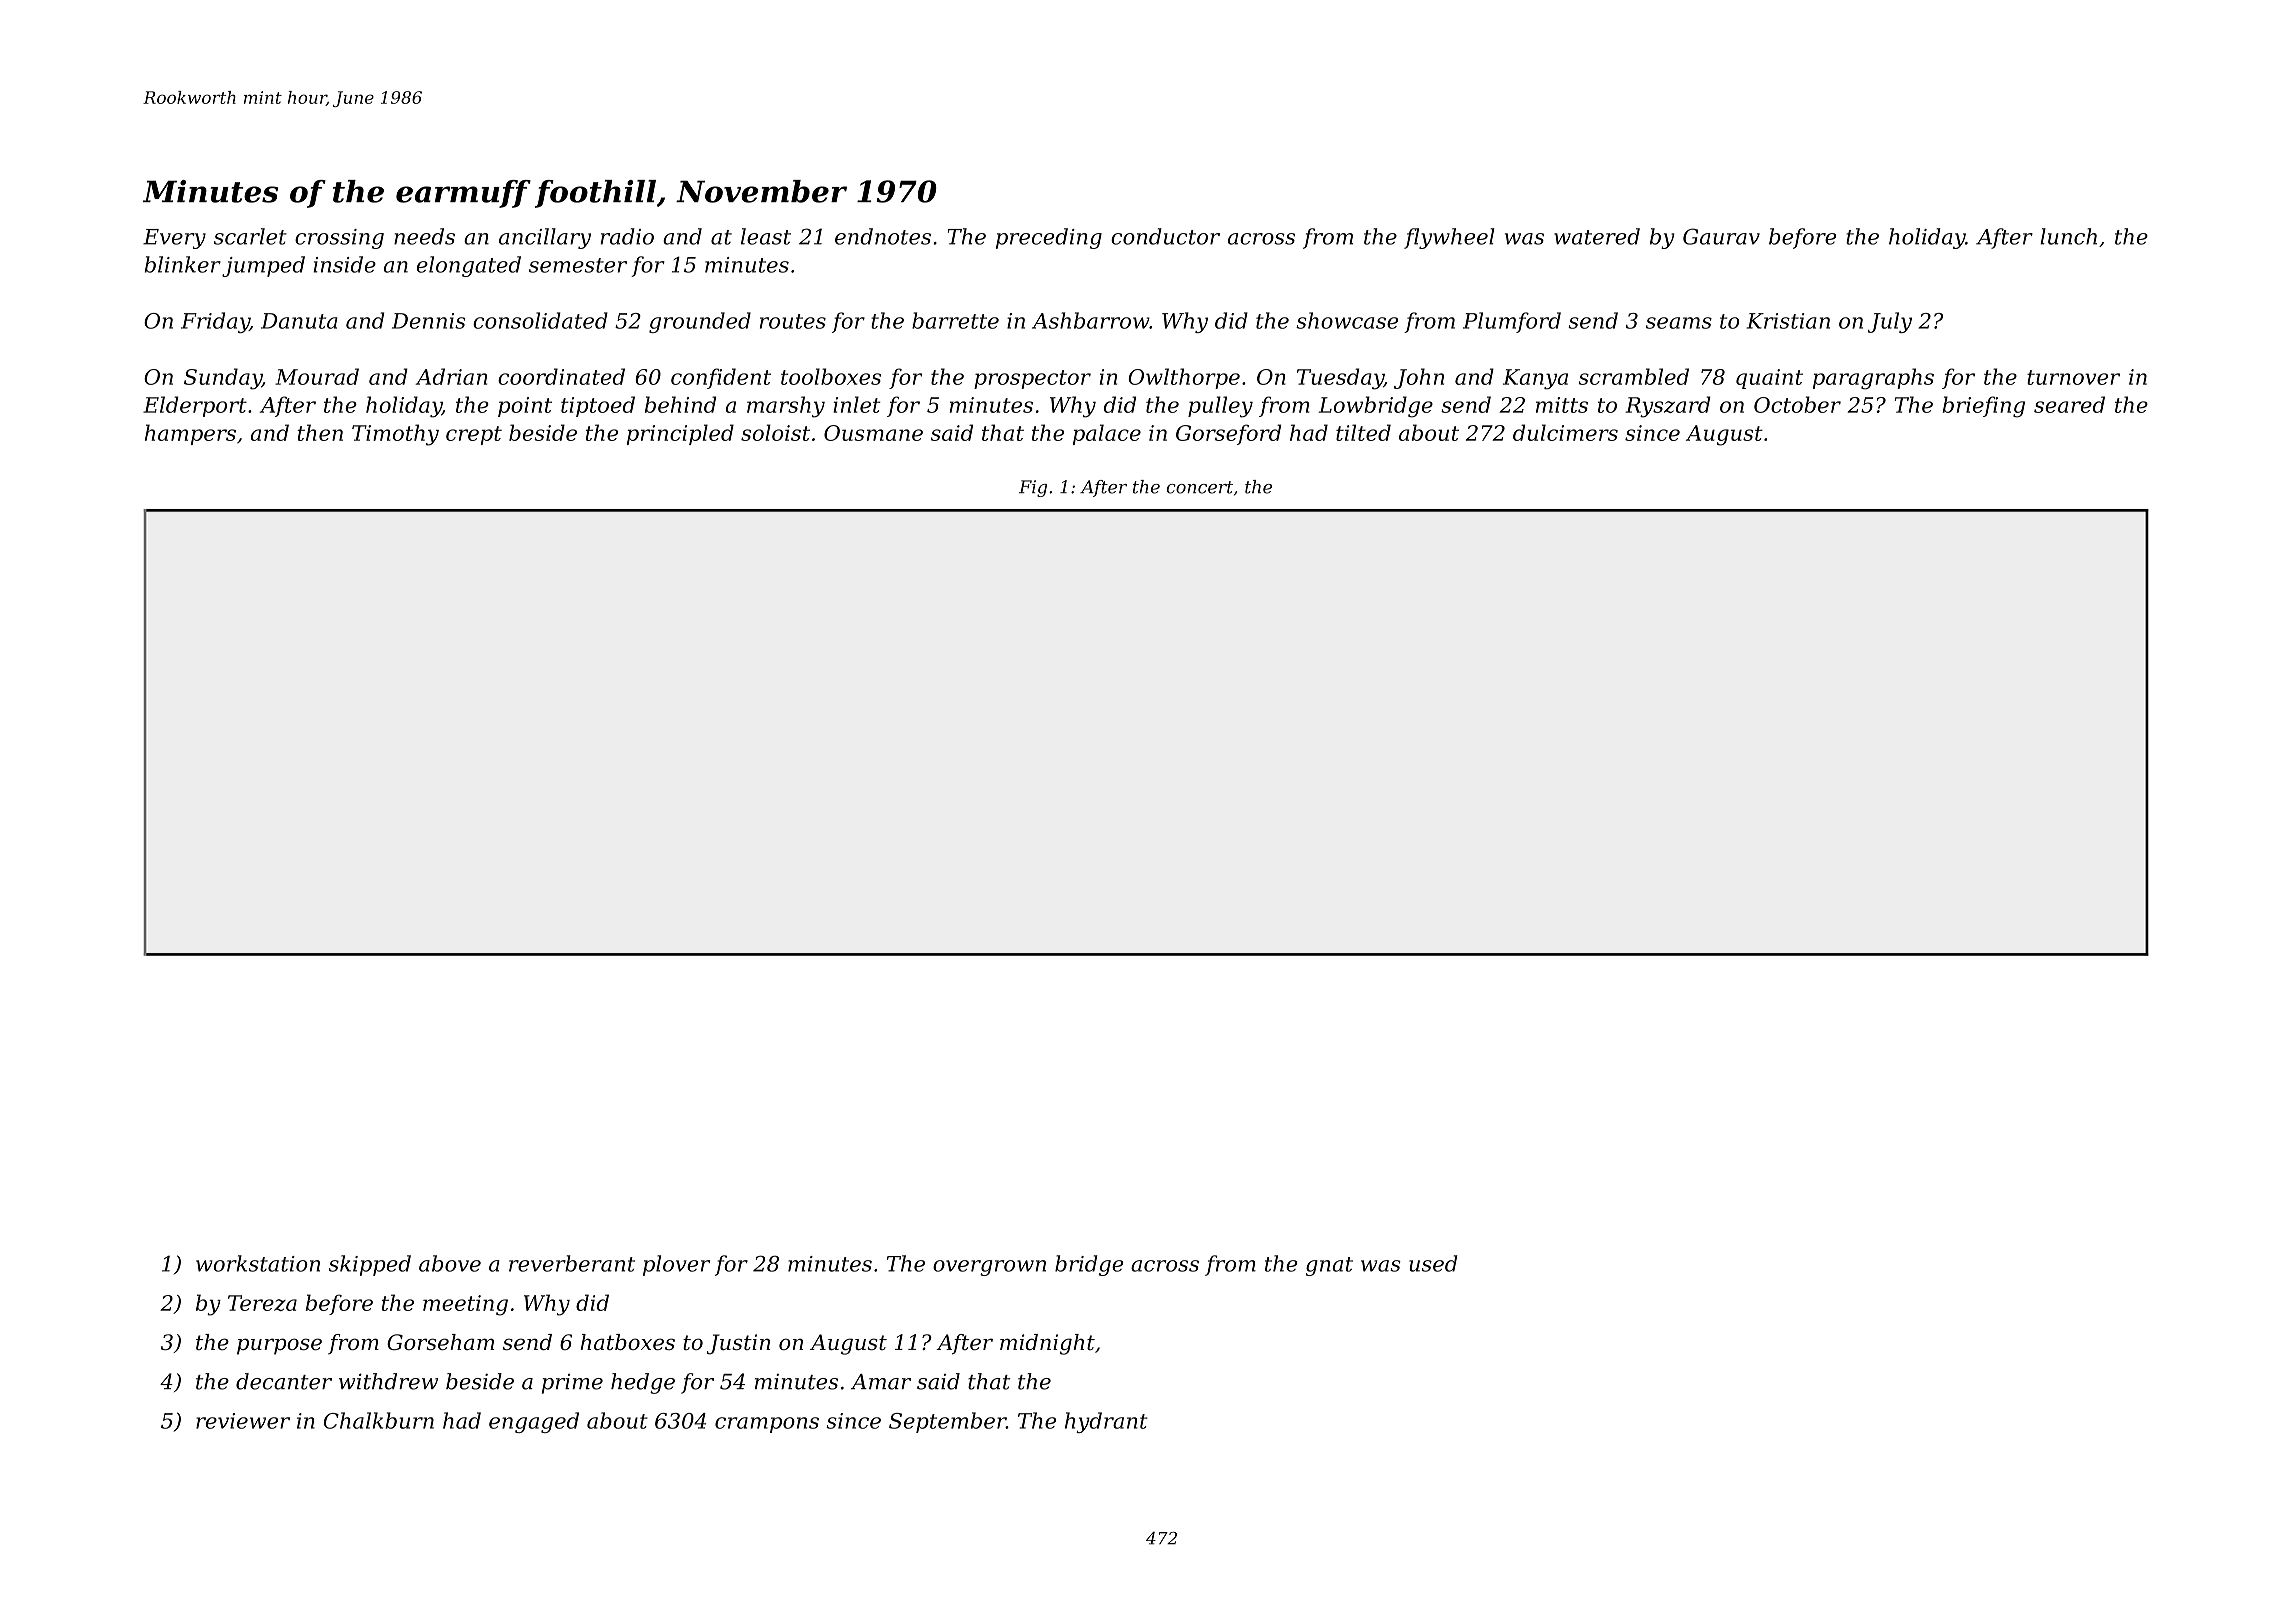 This screenshot has height=1620, width=2292. What do you see at coordinates (1433, 1263) in the screenshot?
I see `used` at bounding box center [1433, 1263].
